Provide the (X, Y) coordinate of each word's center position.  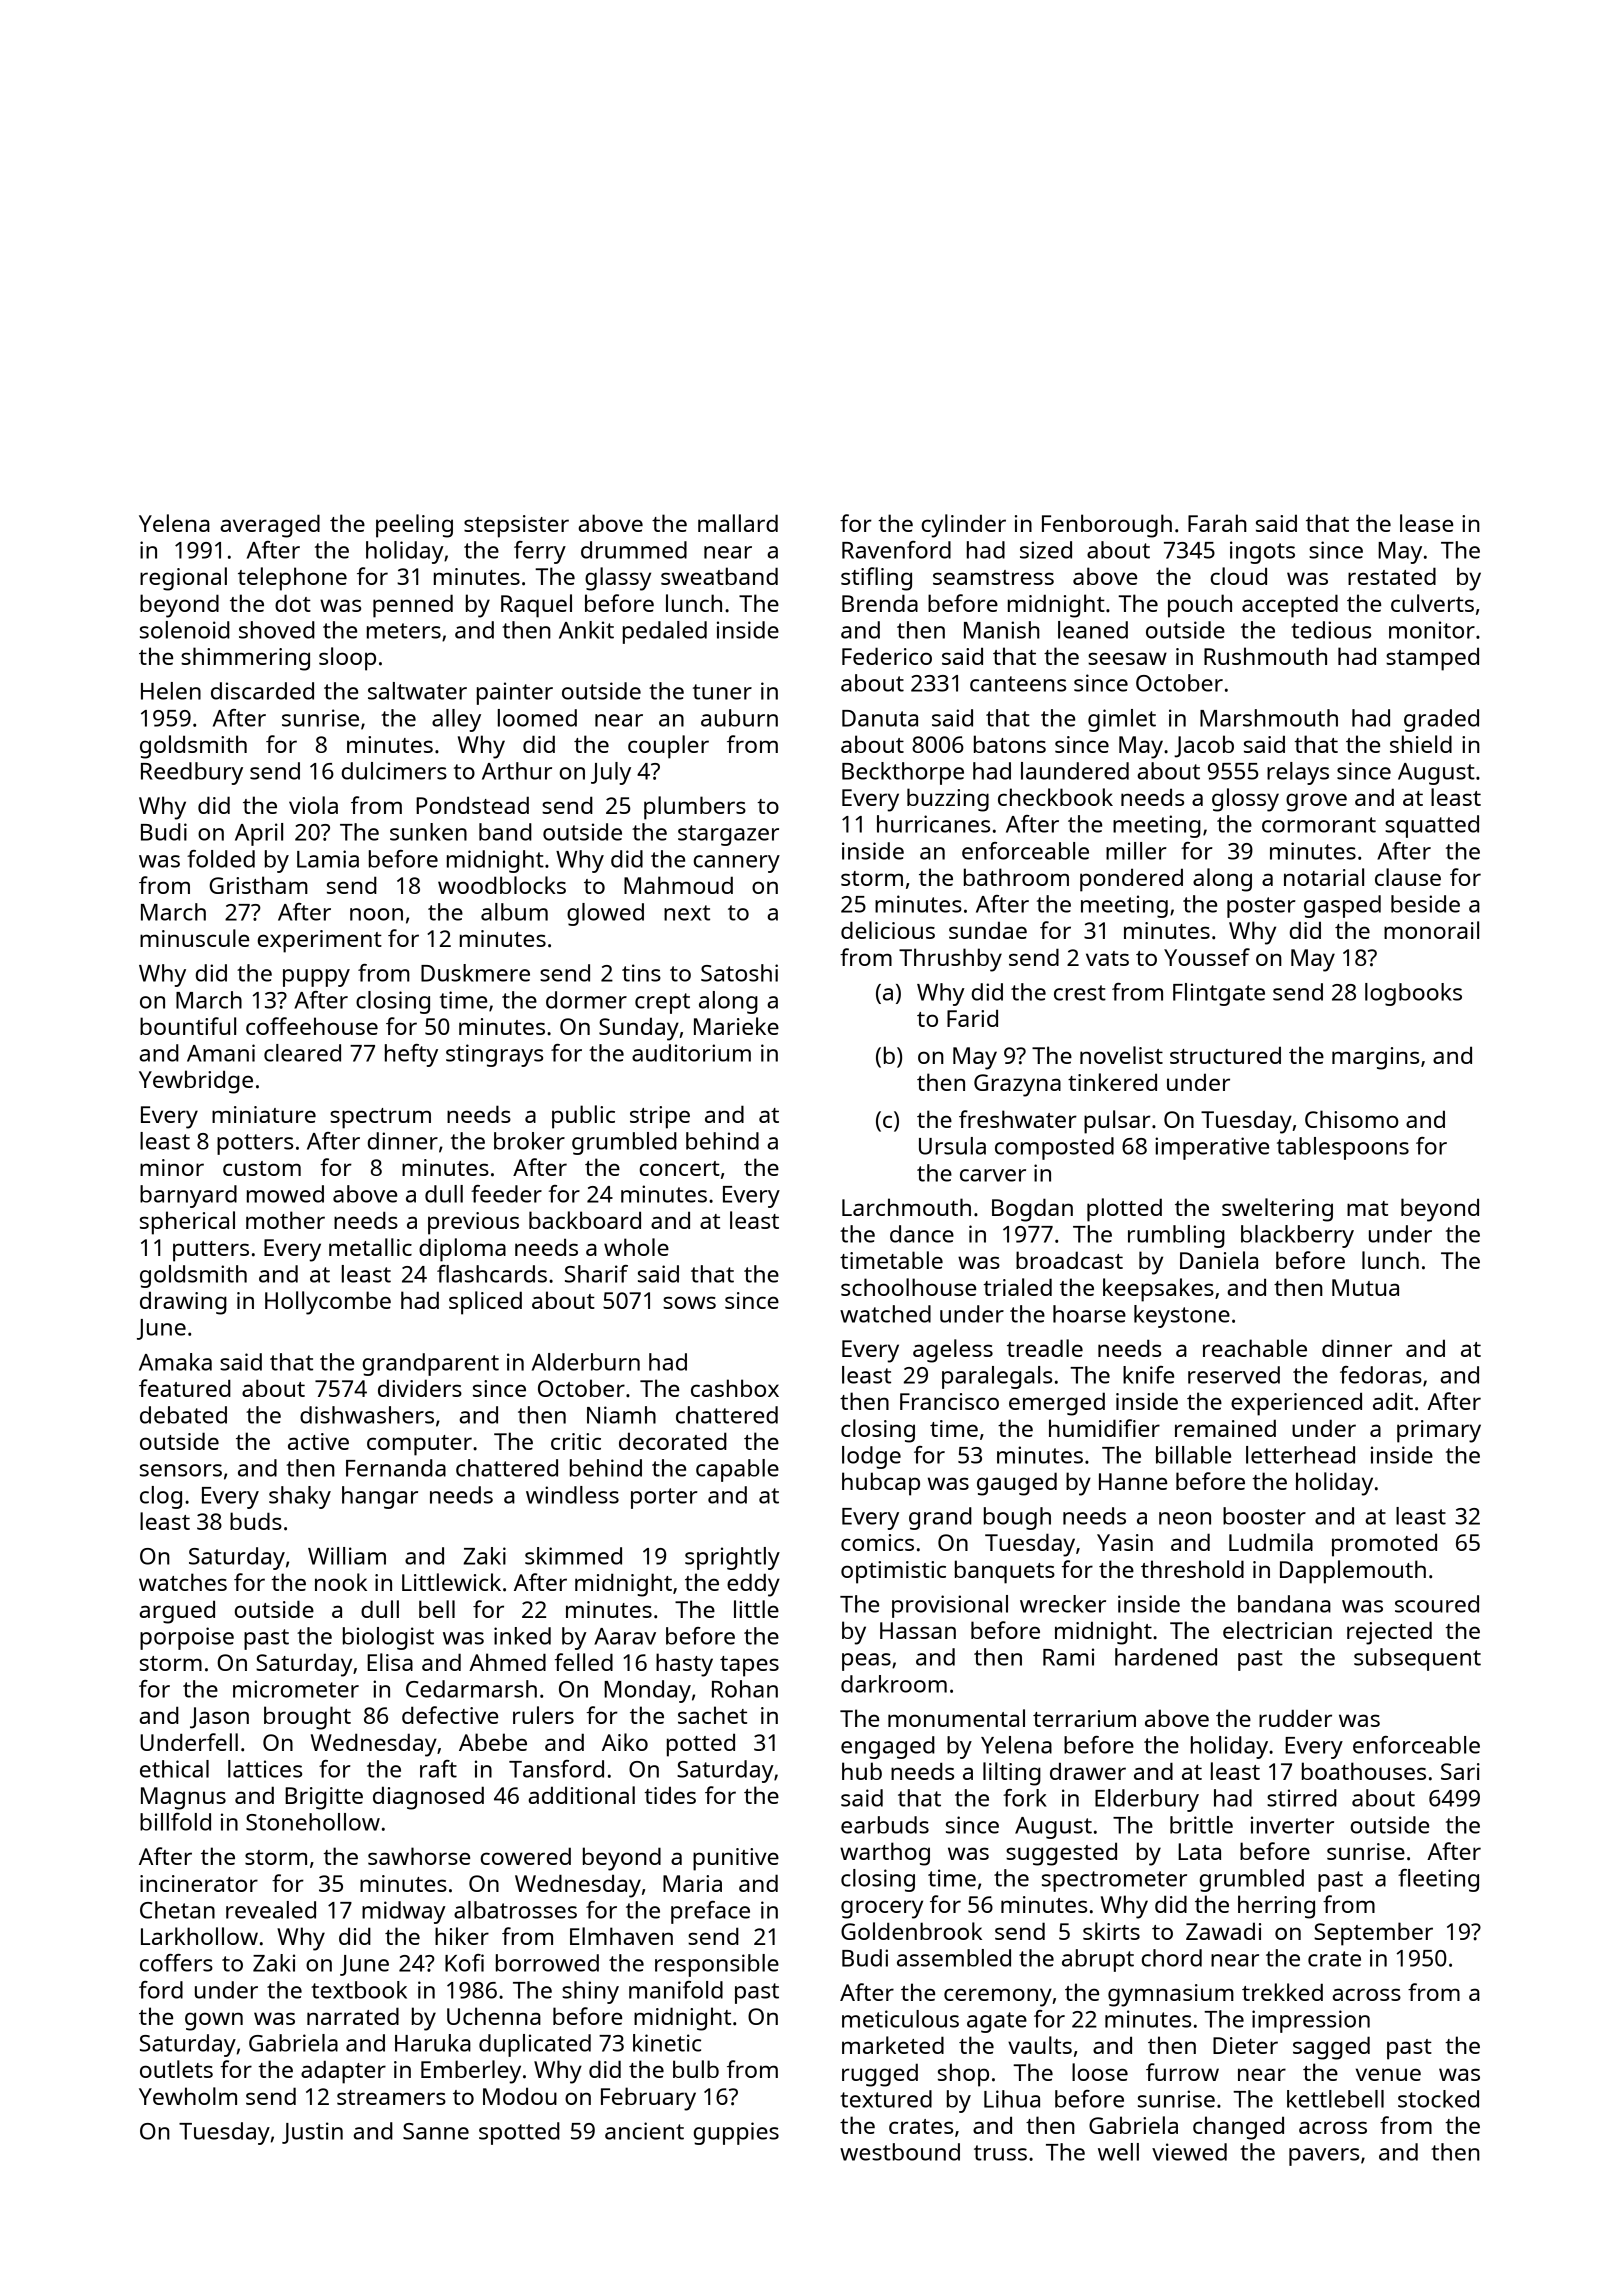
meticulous (900, 2019)
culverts (1432, 603)
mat (1367, 1208)
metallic (370, 1247)
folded (221, 859)
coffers (176, 1963)
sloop (347, 659)
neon (1185, 1518)
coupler (668, 747)
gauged (1017, 1484)
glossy (1245, 800)
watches (183, 1582)
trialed (1017, 1287)
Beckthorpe (903, 773)
